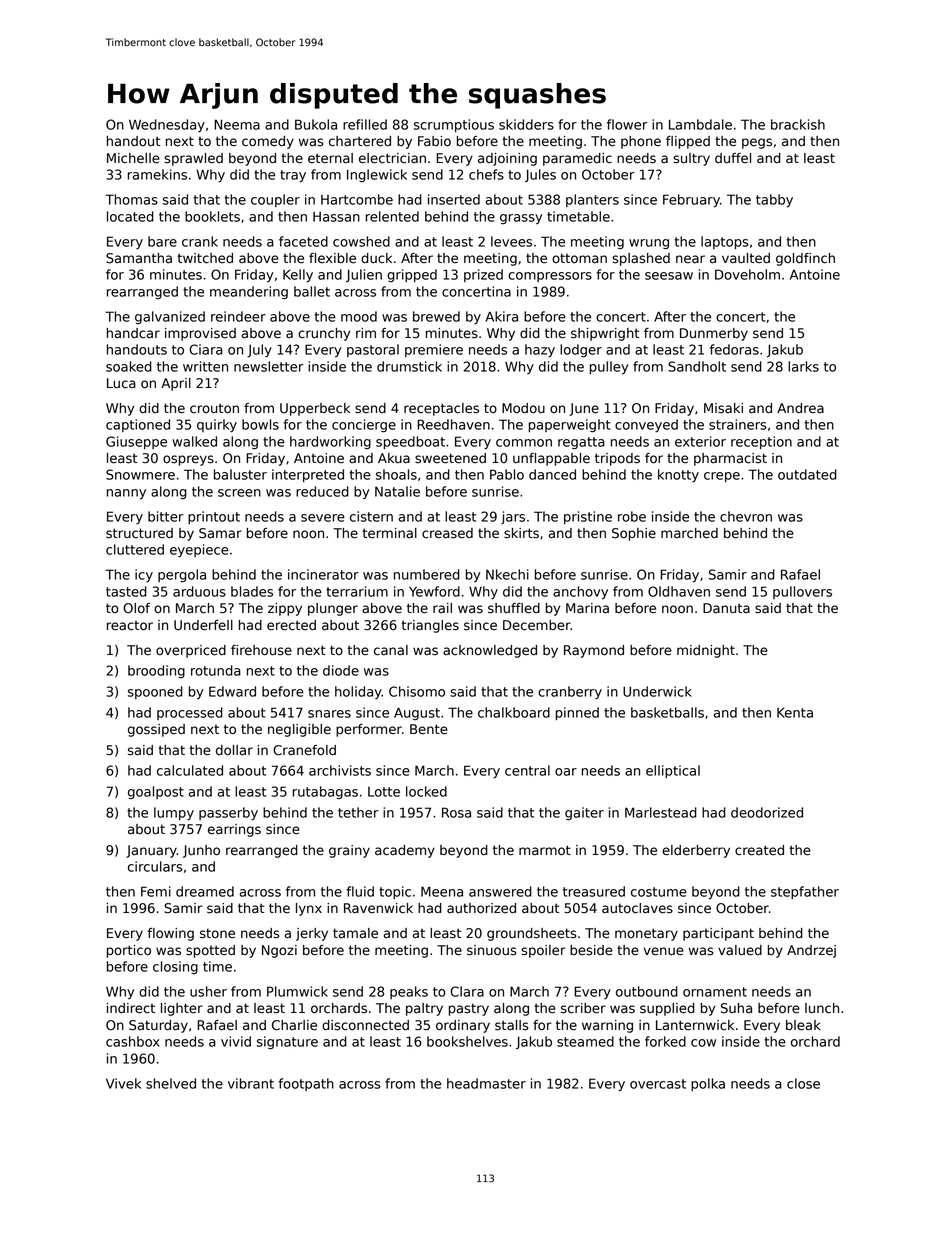  What do you see at coordinates (436, 316) in the document?
I see `brewed` at bounding box center [436, 316].
